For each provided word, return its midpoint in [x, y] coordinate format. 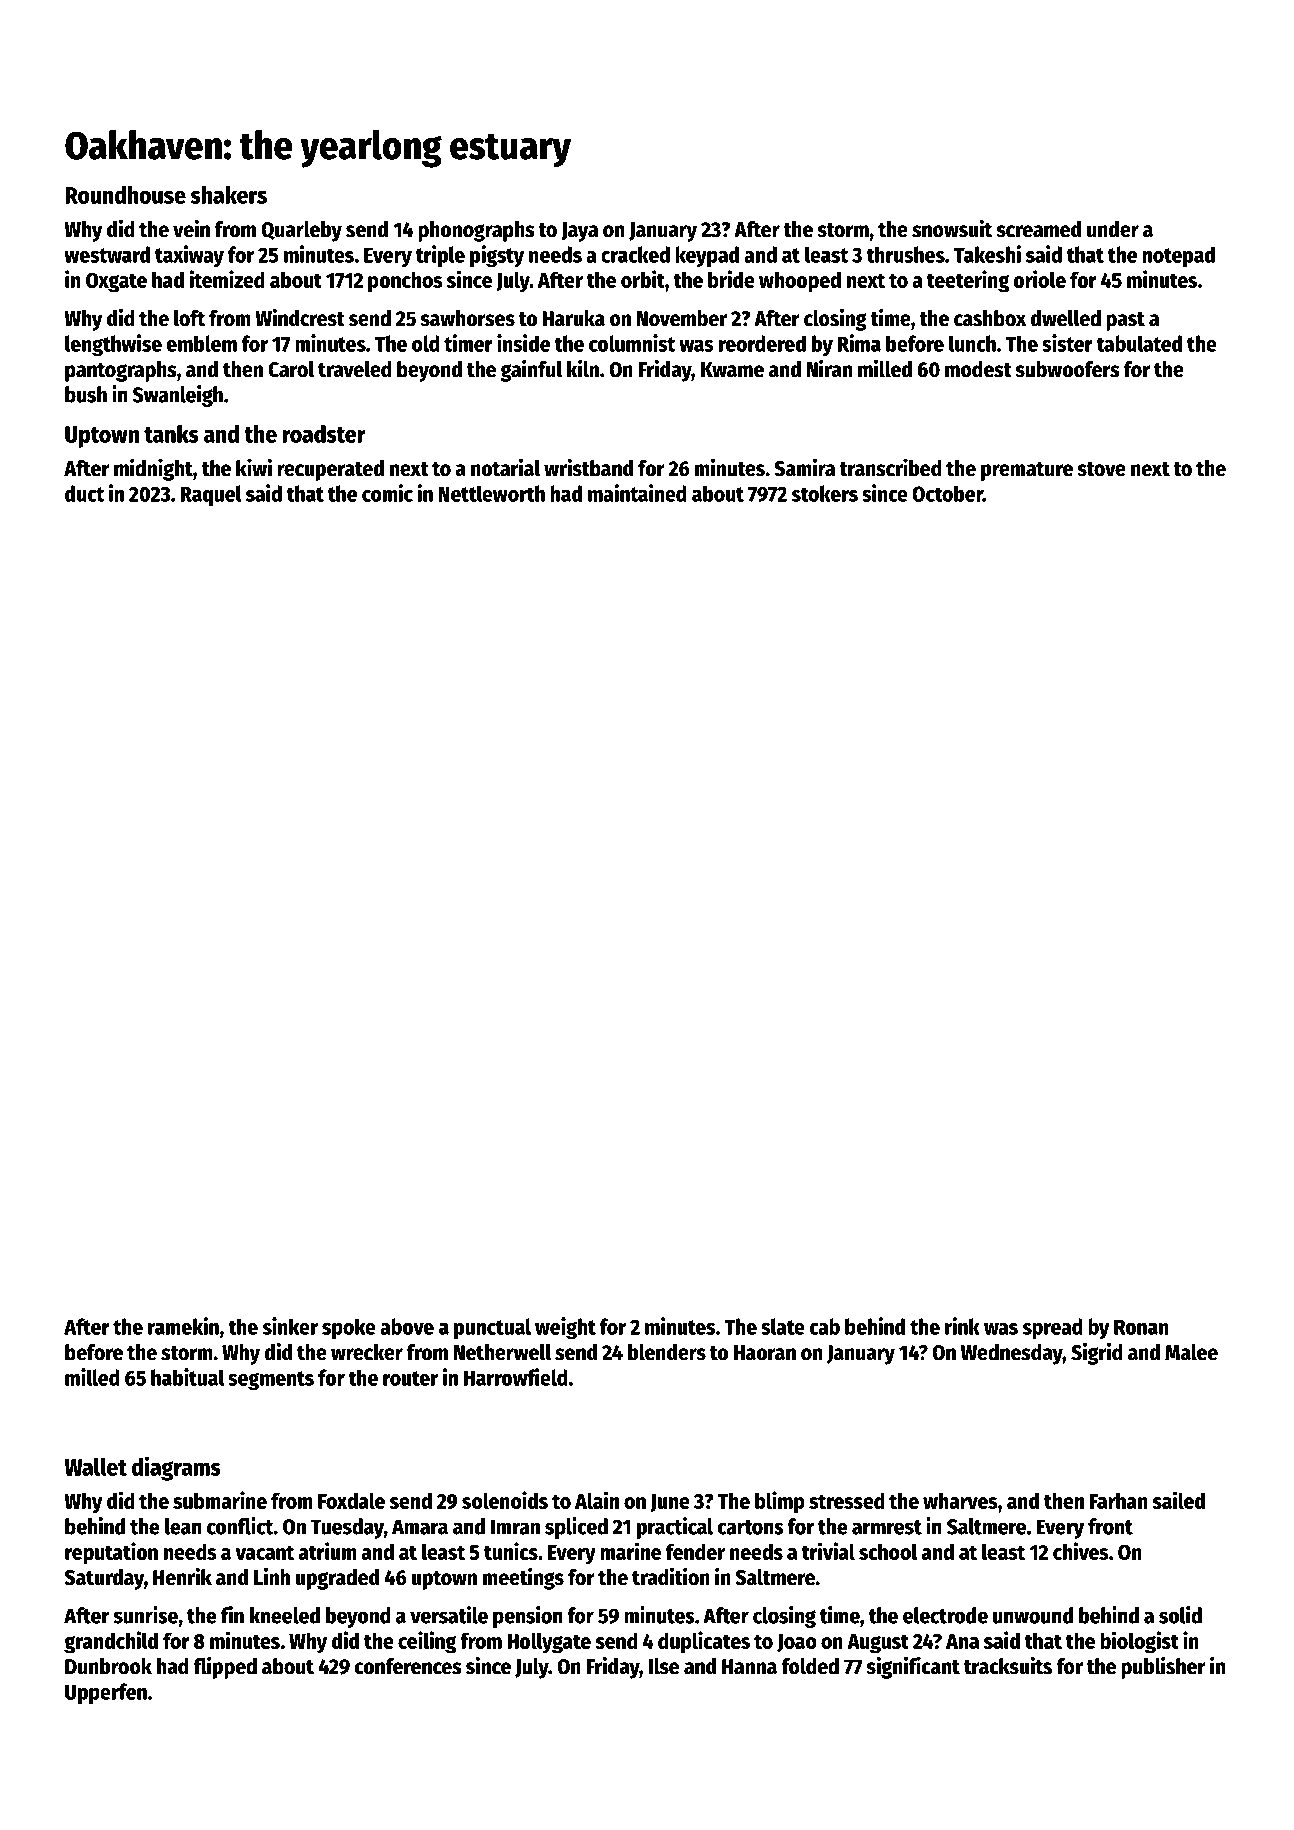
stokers [825, 493]
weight [565, 1328]
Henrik [182, 1576]
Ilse [664, 1666]
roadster [324, 434]
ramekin [183, 1326]
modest [978, 369]
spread [1053, 1328]
